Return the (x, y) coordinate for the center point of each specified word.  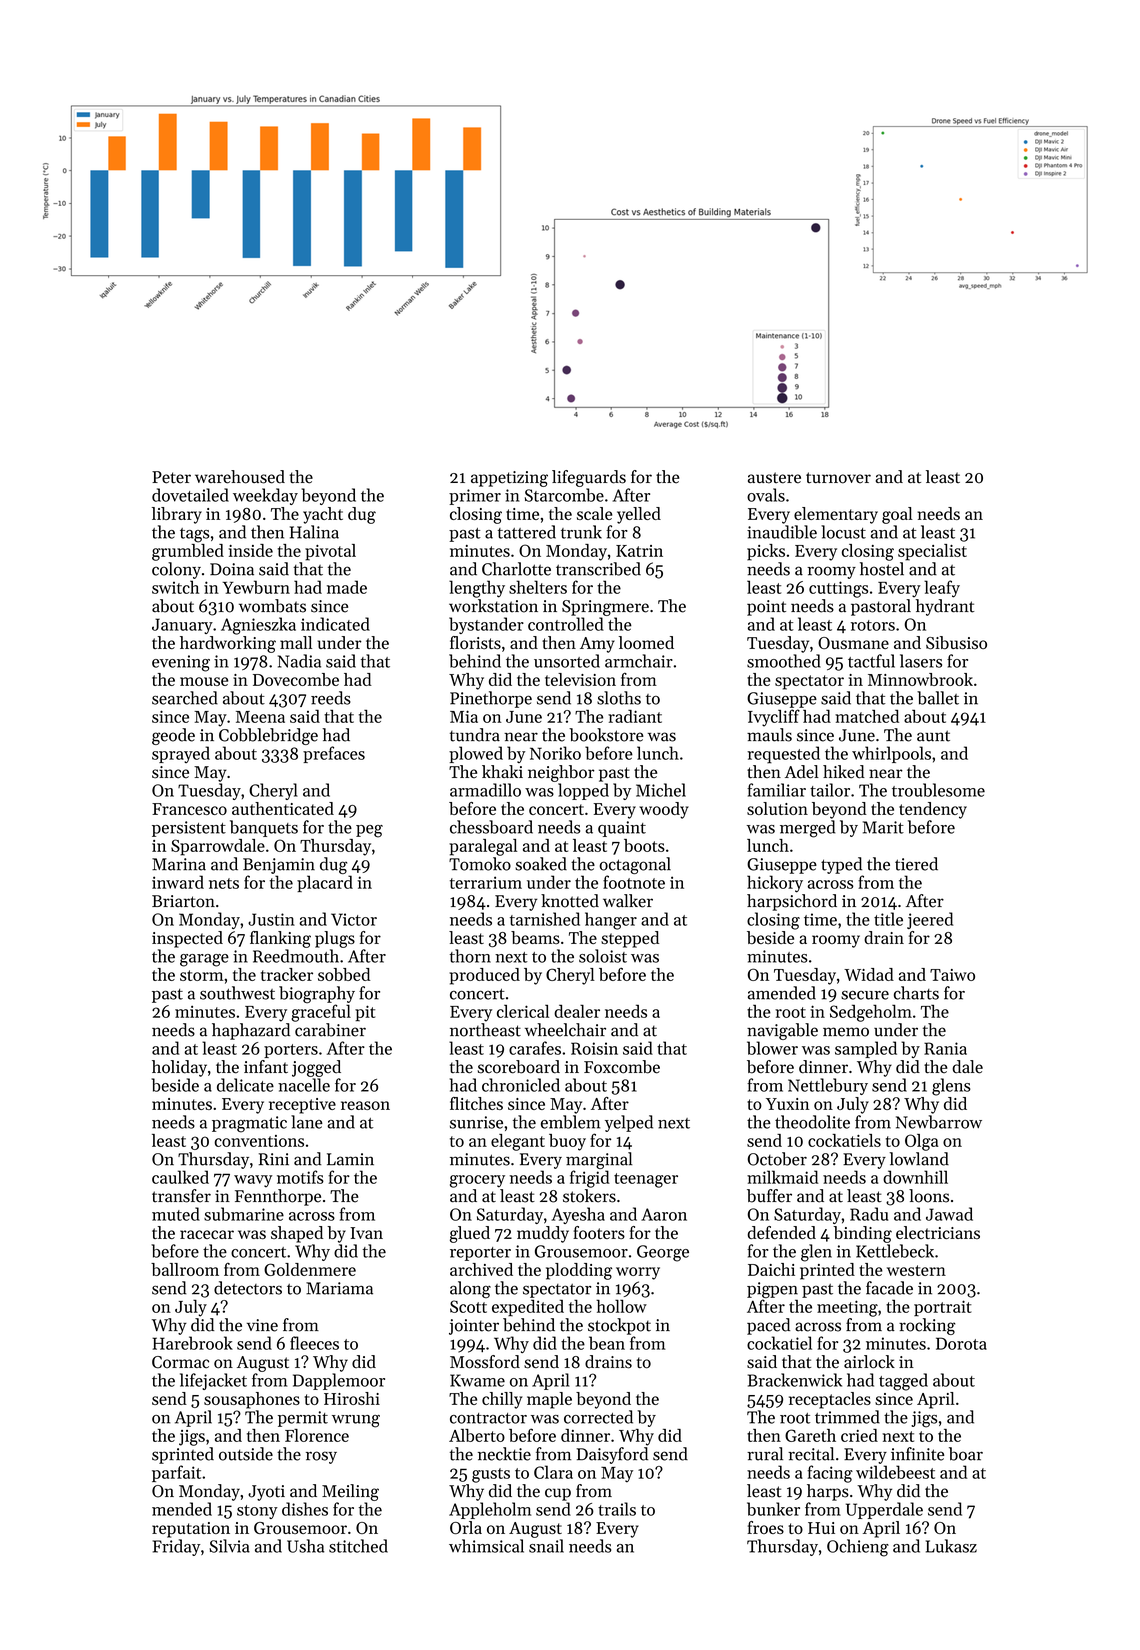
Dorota (961, 1343)
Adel (802, 772)
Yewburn (256, 587)
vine (262, 1325)
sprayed (181, 754)
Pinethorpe (491, 699)
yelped (629, 1123)
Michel (661, 790)
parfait (176, 1473)
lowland (919, 1159)
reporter (480, 1254)
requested (783, 755)
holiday (179, 1068)
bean (607, 1343)
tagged (903, 1382)
